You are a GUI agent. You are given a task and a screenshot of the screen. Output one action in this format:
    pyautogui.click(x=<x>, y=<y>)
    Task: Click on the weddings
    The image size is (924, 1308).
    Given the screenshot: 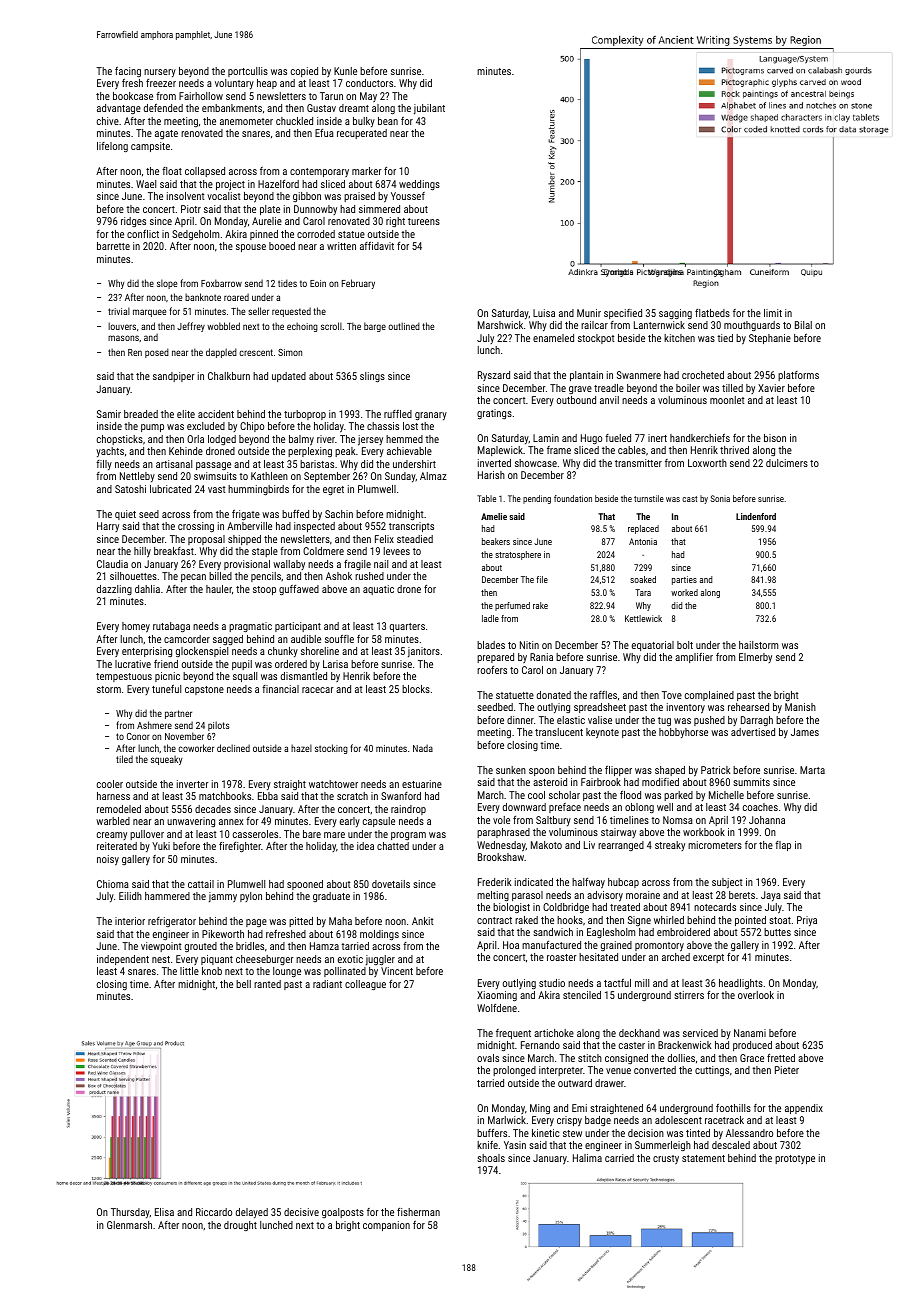 What is the action you would take?
    pyautogui.click(x=419, y=185)
